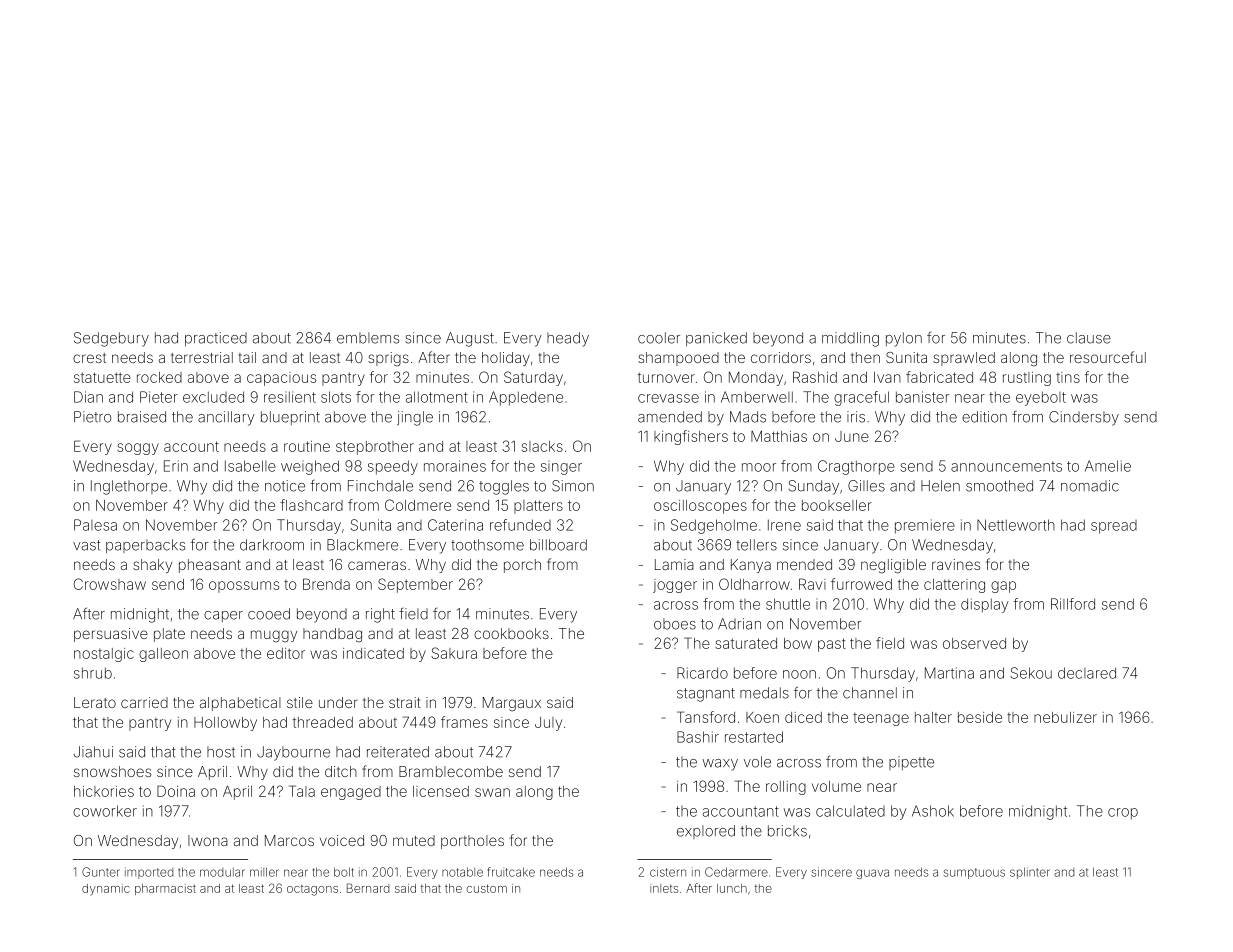  Describe the element at coordinates (202, 357) in the document. I see `terrestrial` at that location.
